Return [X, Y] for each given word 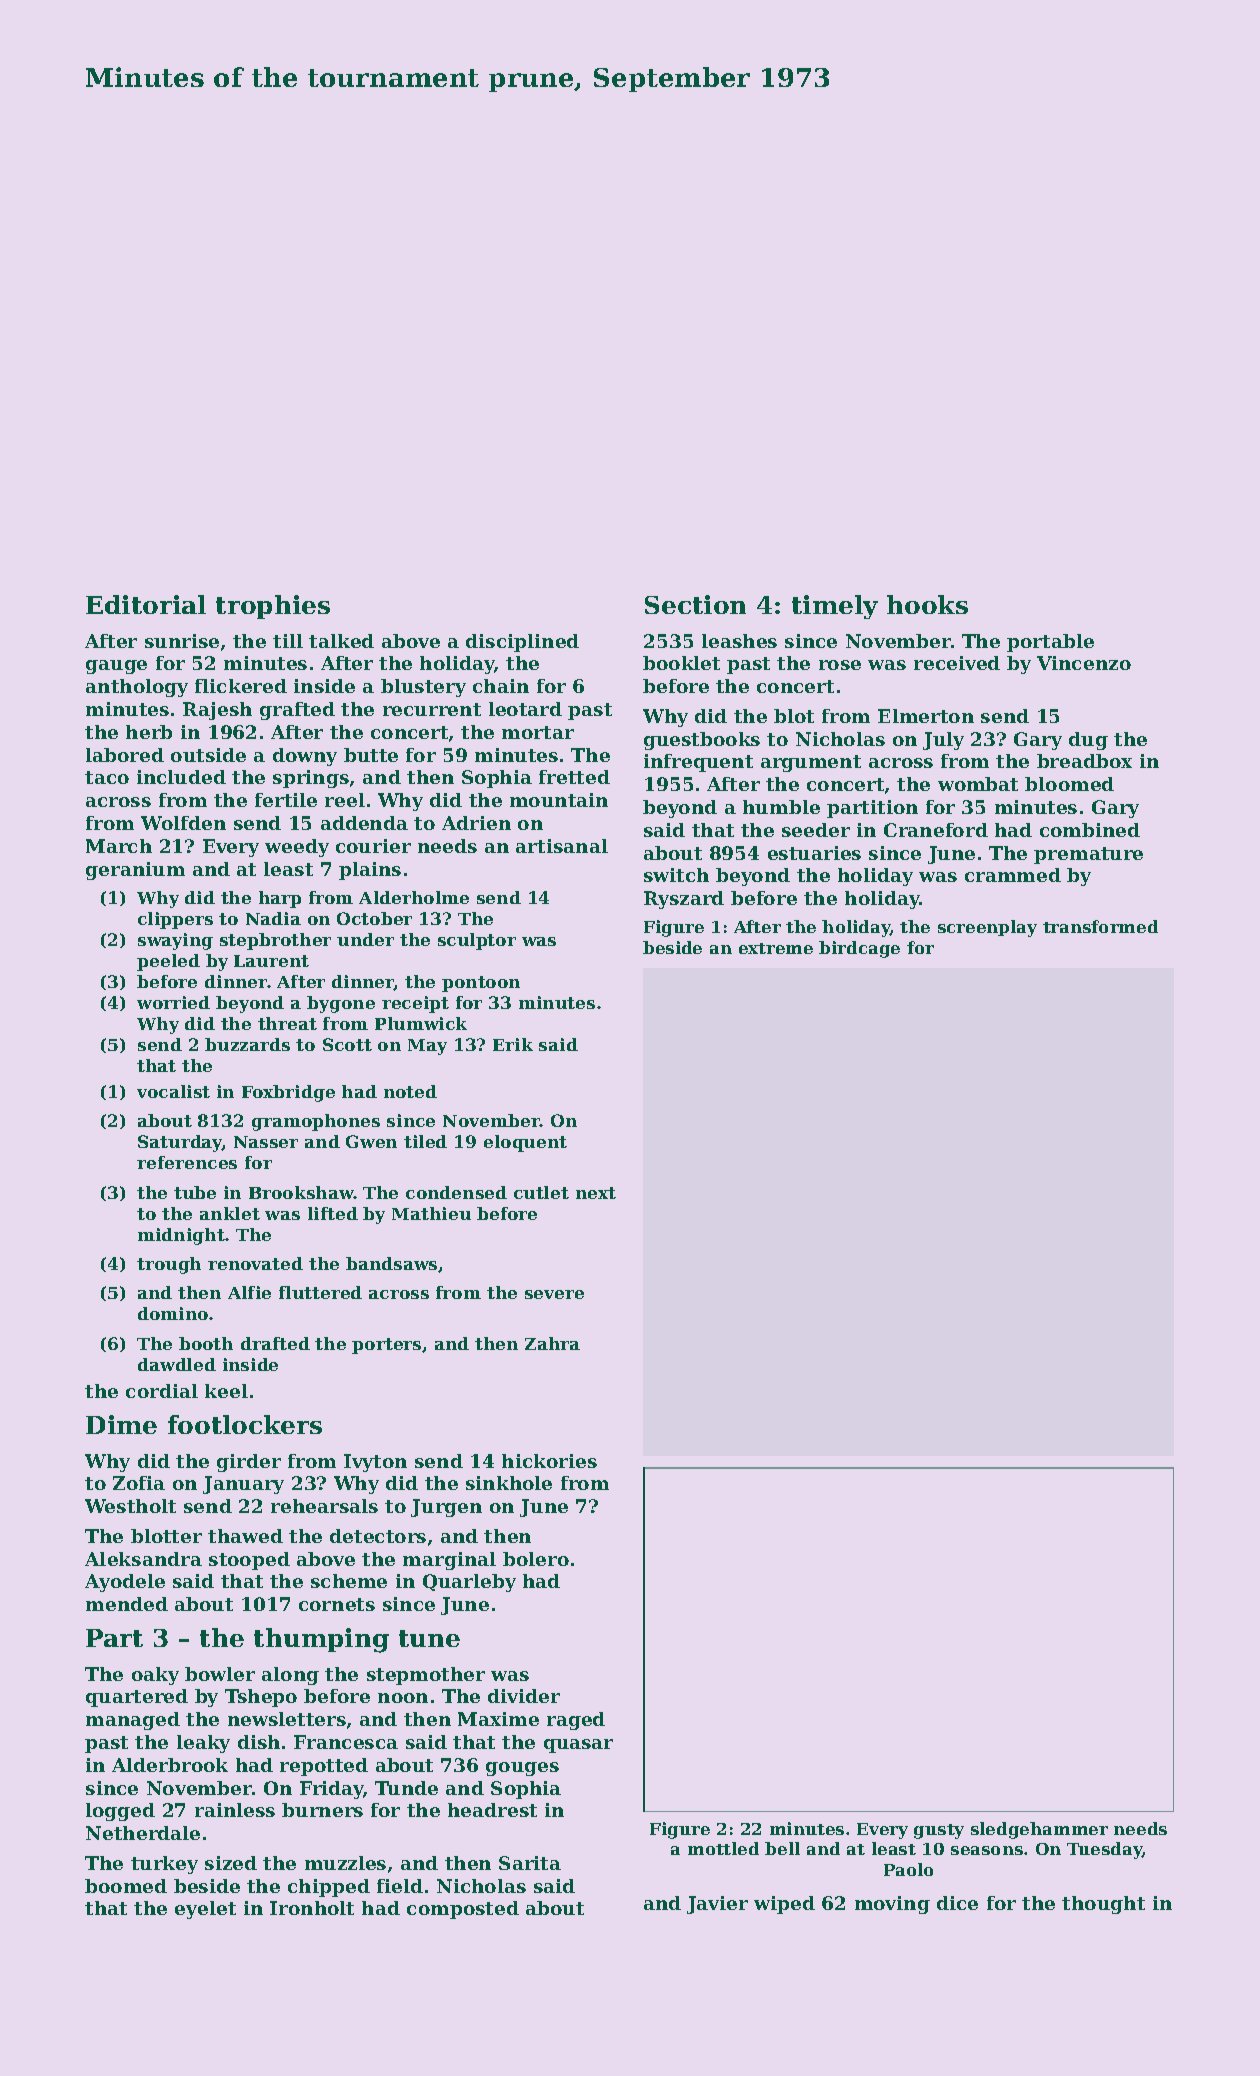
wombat [978, 784]
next [596, 1193]
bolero [536, 1559]
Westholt [130, 1506]
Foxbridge [288, 1093]
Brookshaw [301, 1192]
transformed [1100, 926]
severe [554, 1294]
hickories [549, 1461]
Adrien [476, 823]
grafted [297, 711]
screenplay [987, 928]
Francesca [346, 1742]
